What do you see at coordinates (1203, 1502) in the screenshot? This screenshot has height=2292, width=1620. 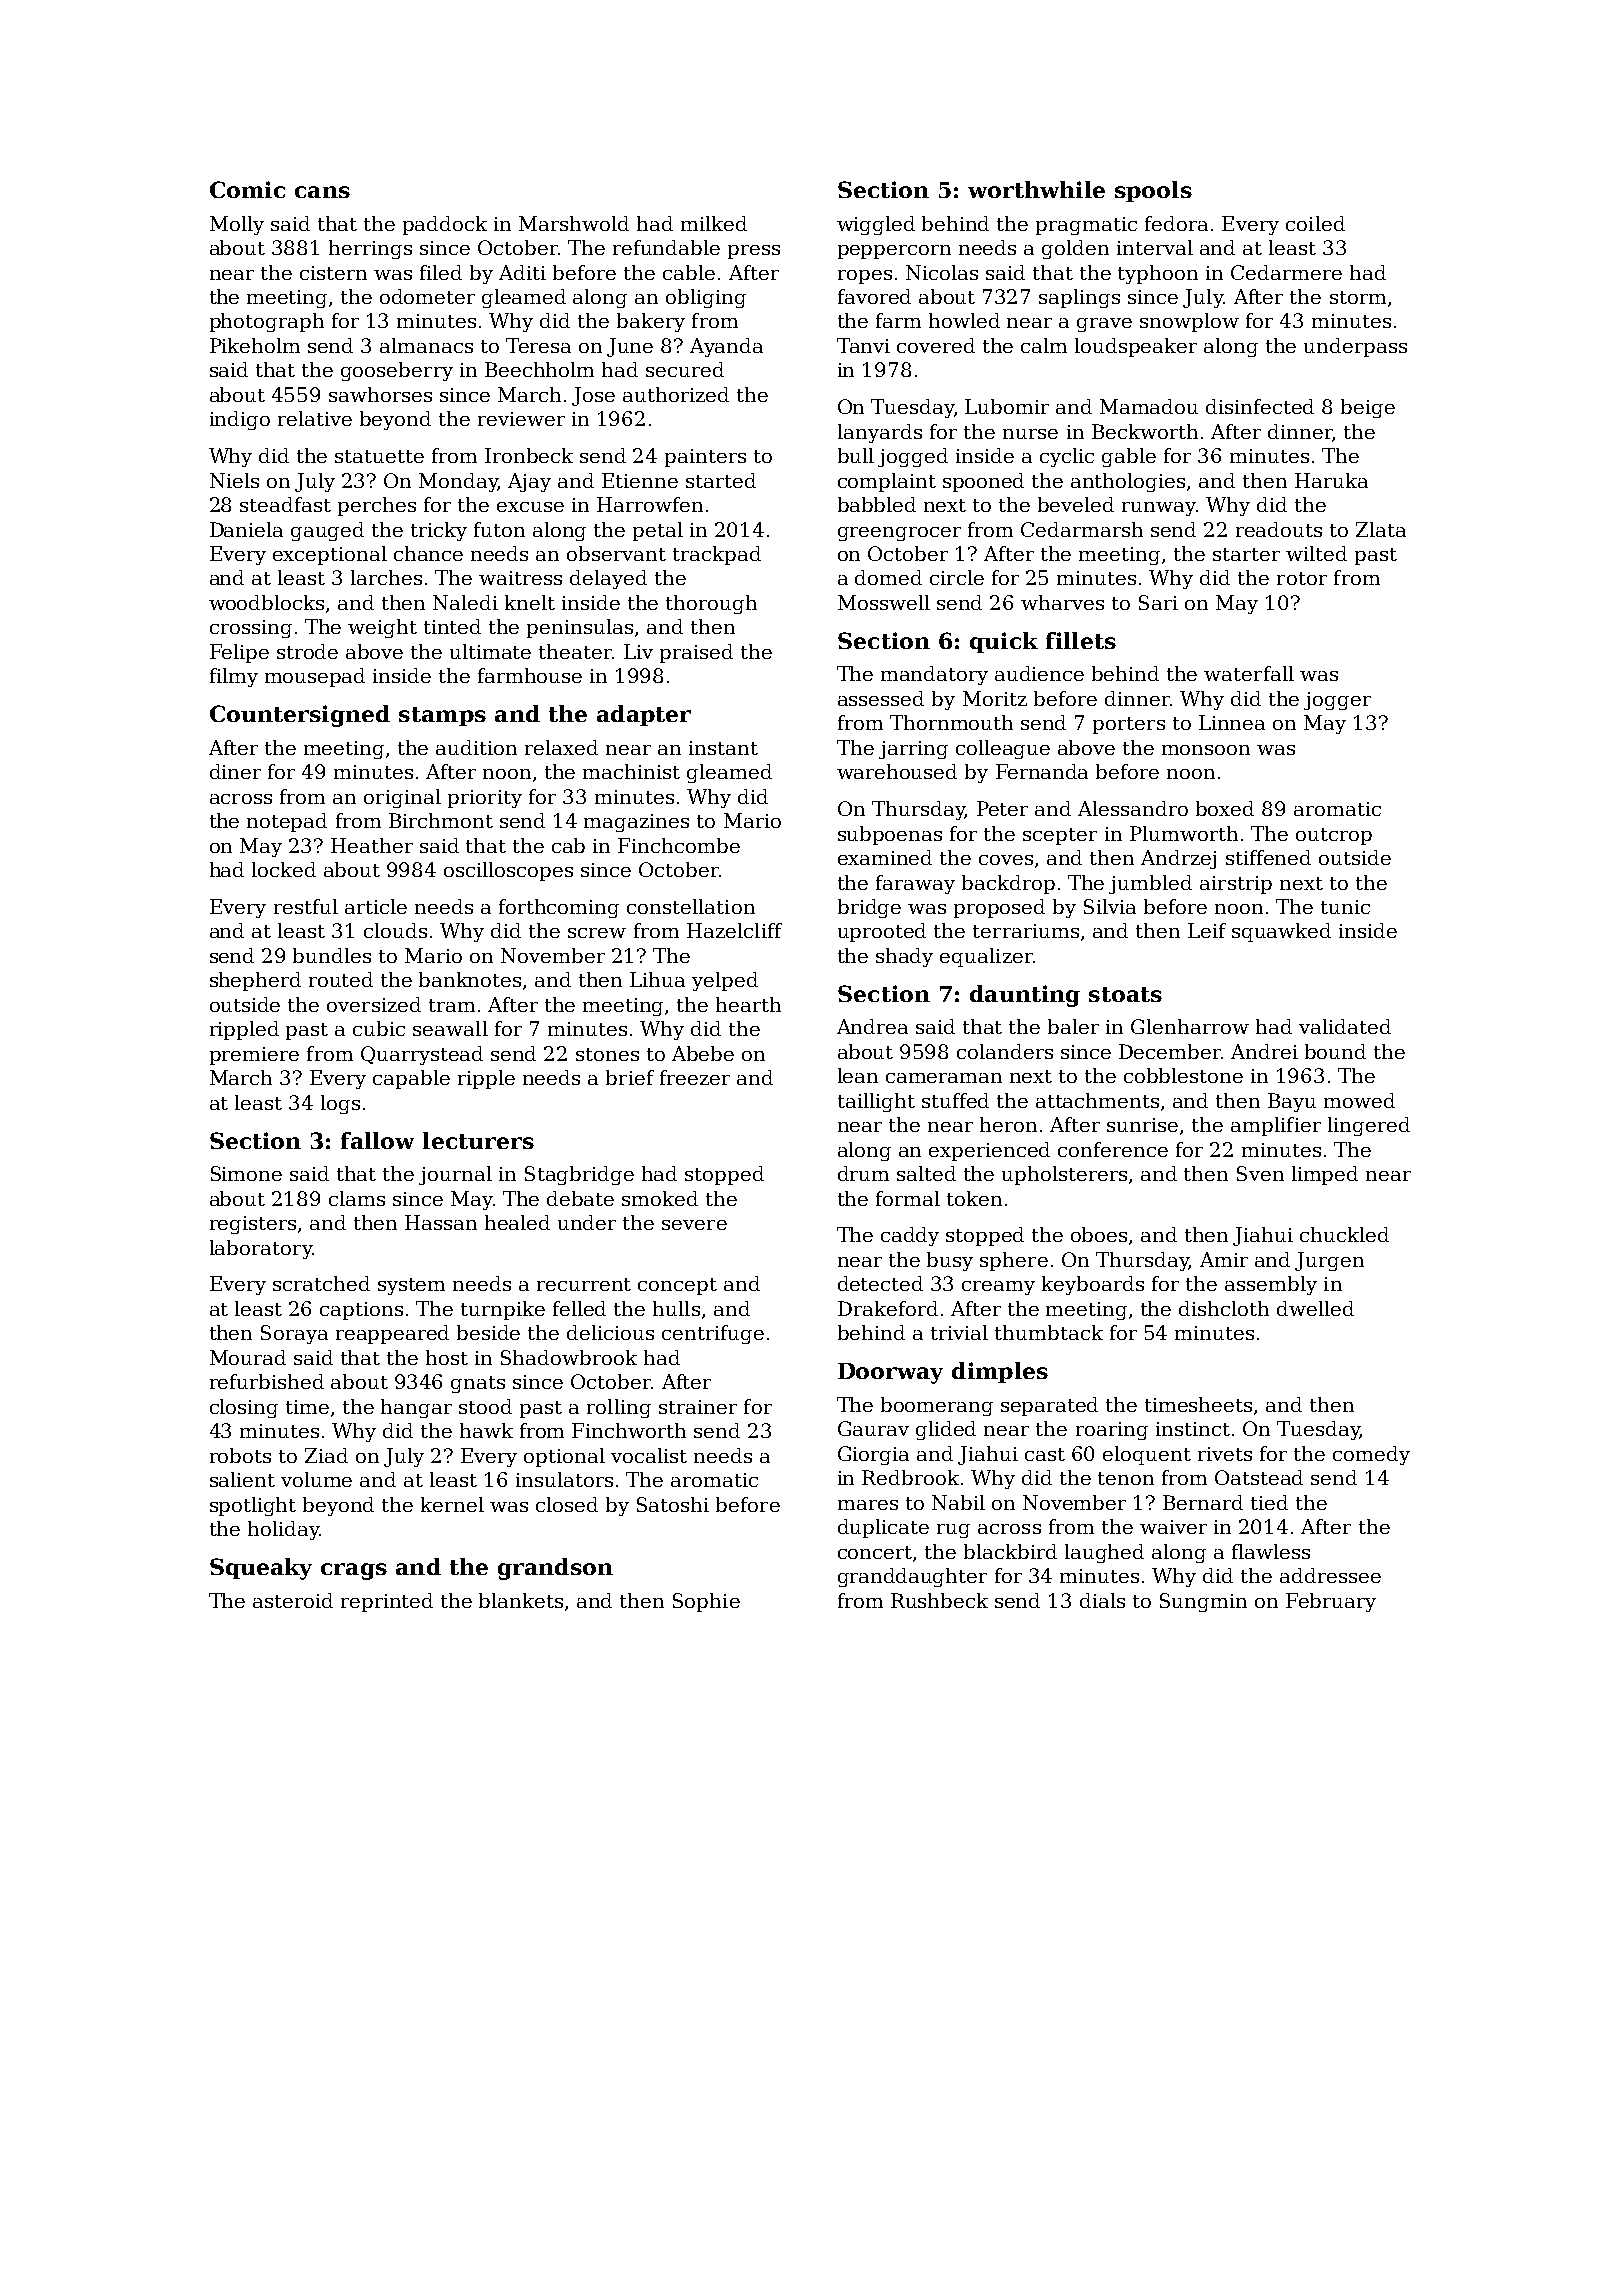 I see `Bernard` at bounding box center [1203, 1502].
